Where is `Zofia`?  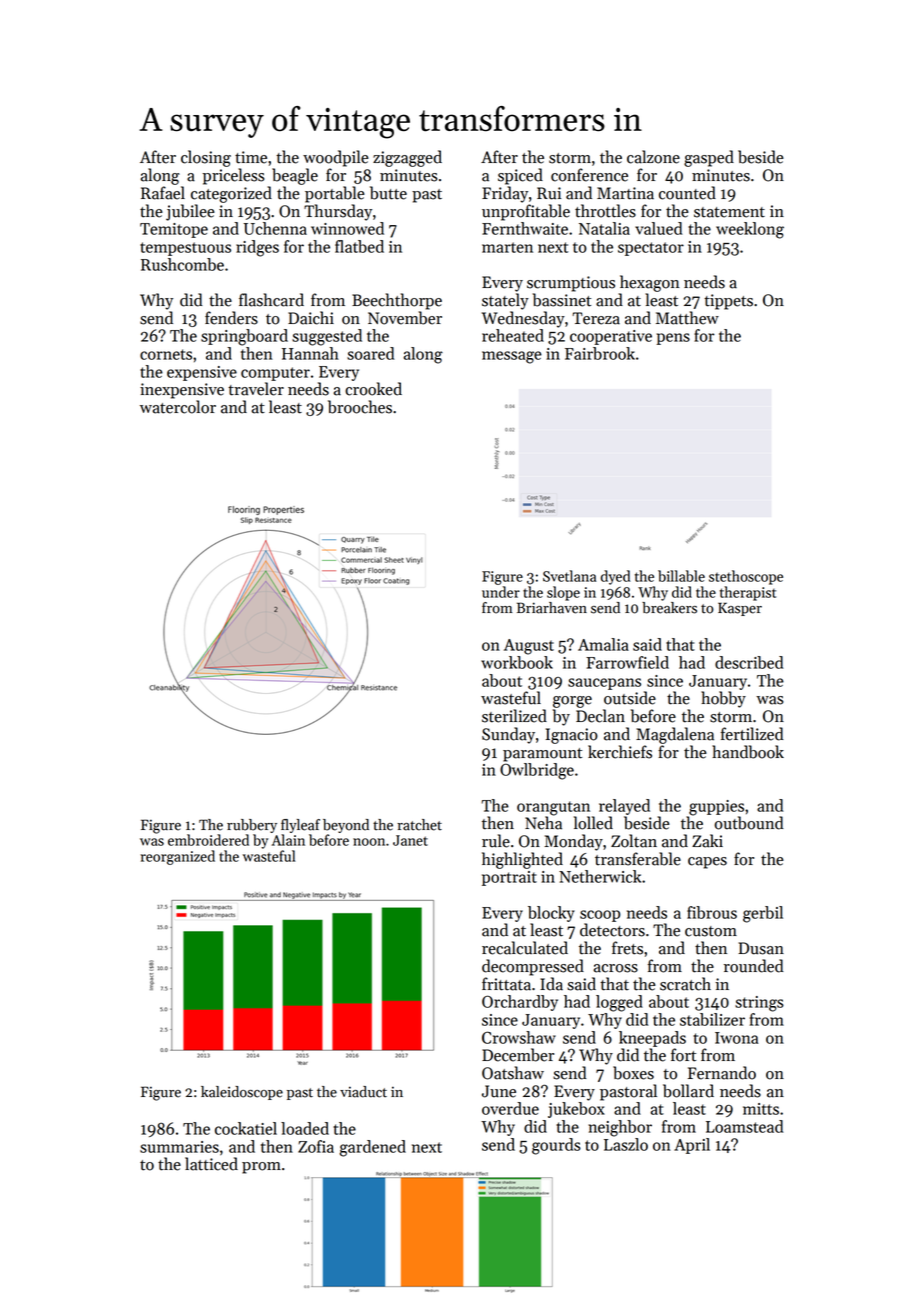
Zofia is located at coordinates (316, 1146).
